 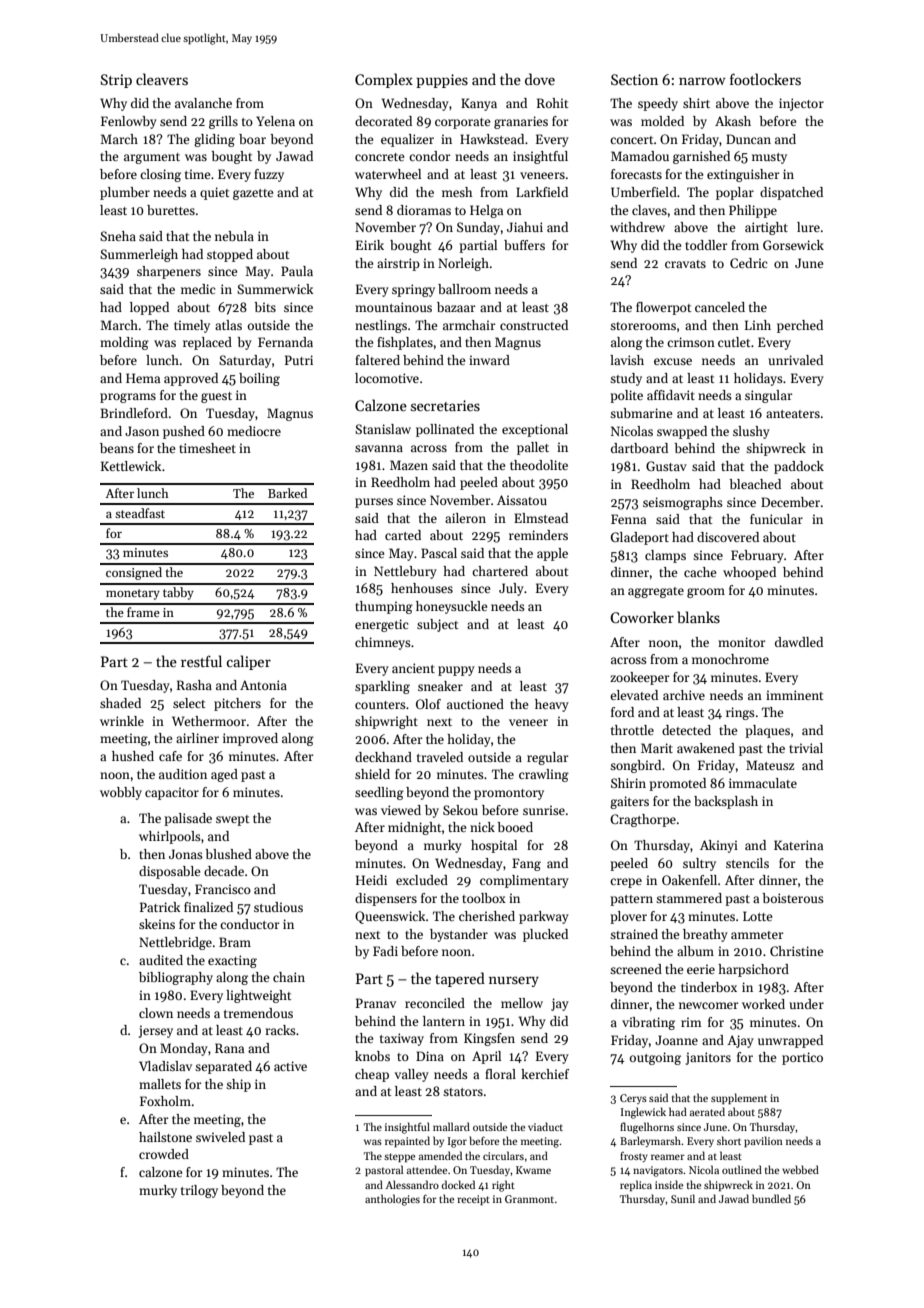 I want to click on counters, so click(x=380, y=705).
